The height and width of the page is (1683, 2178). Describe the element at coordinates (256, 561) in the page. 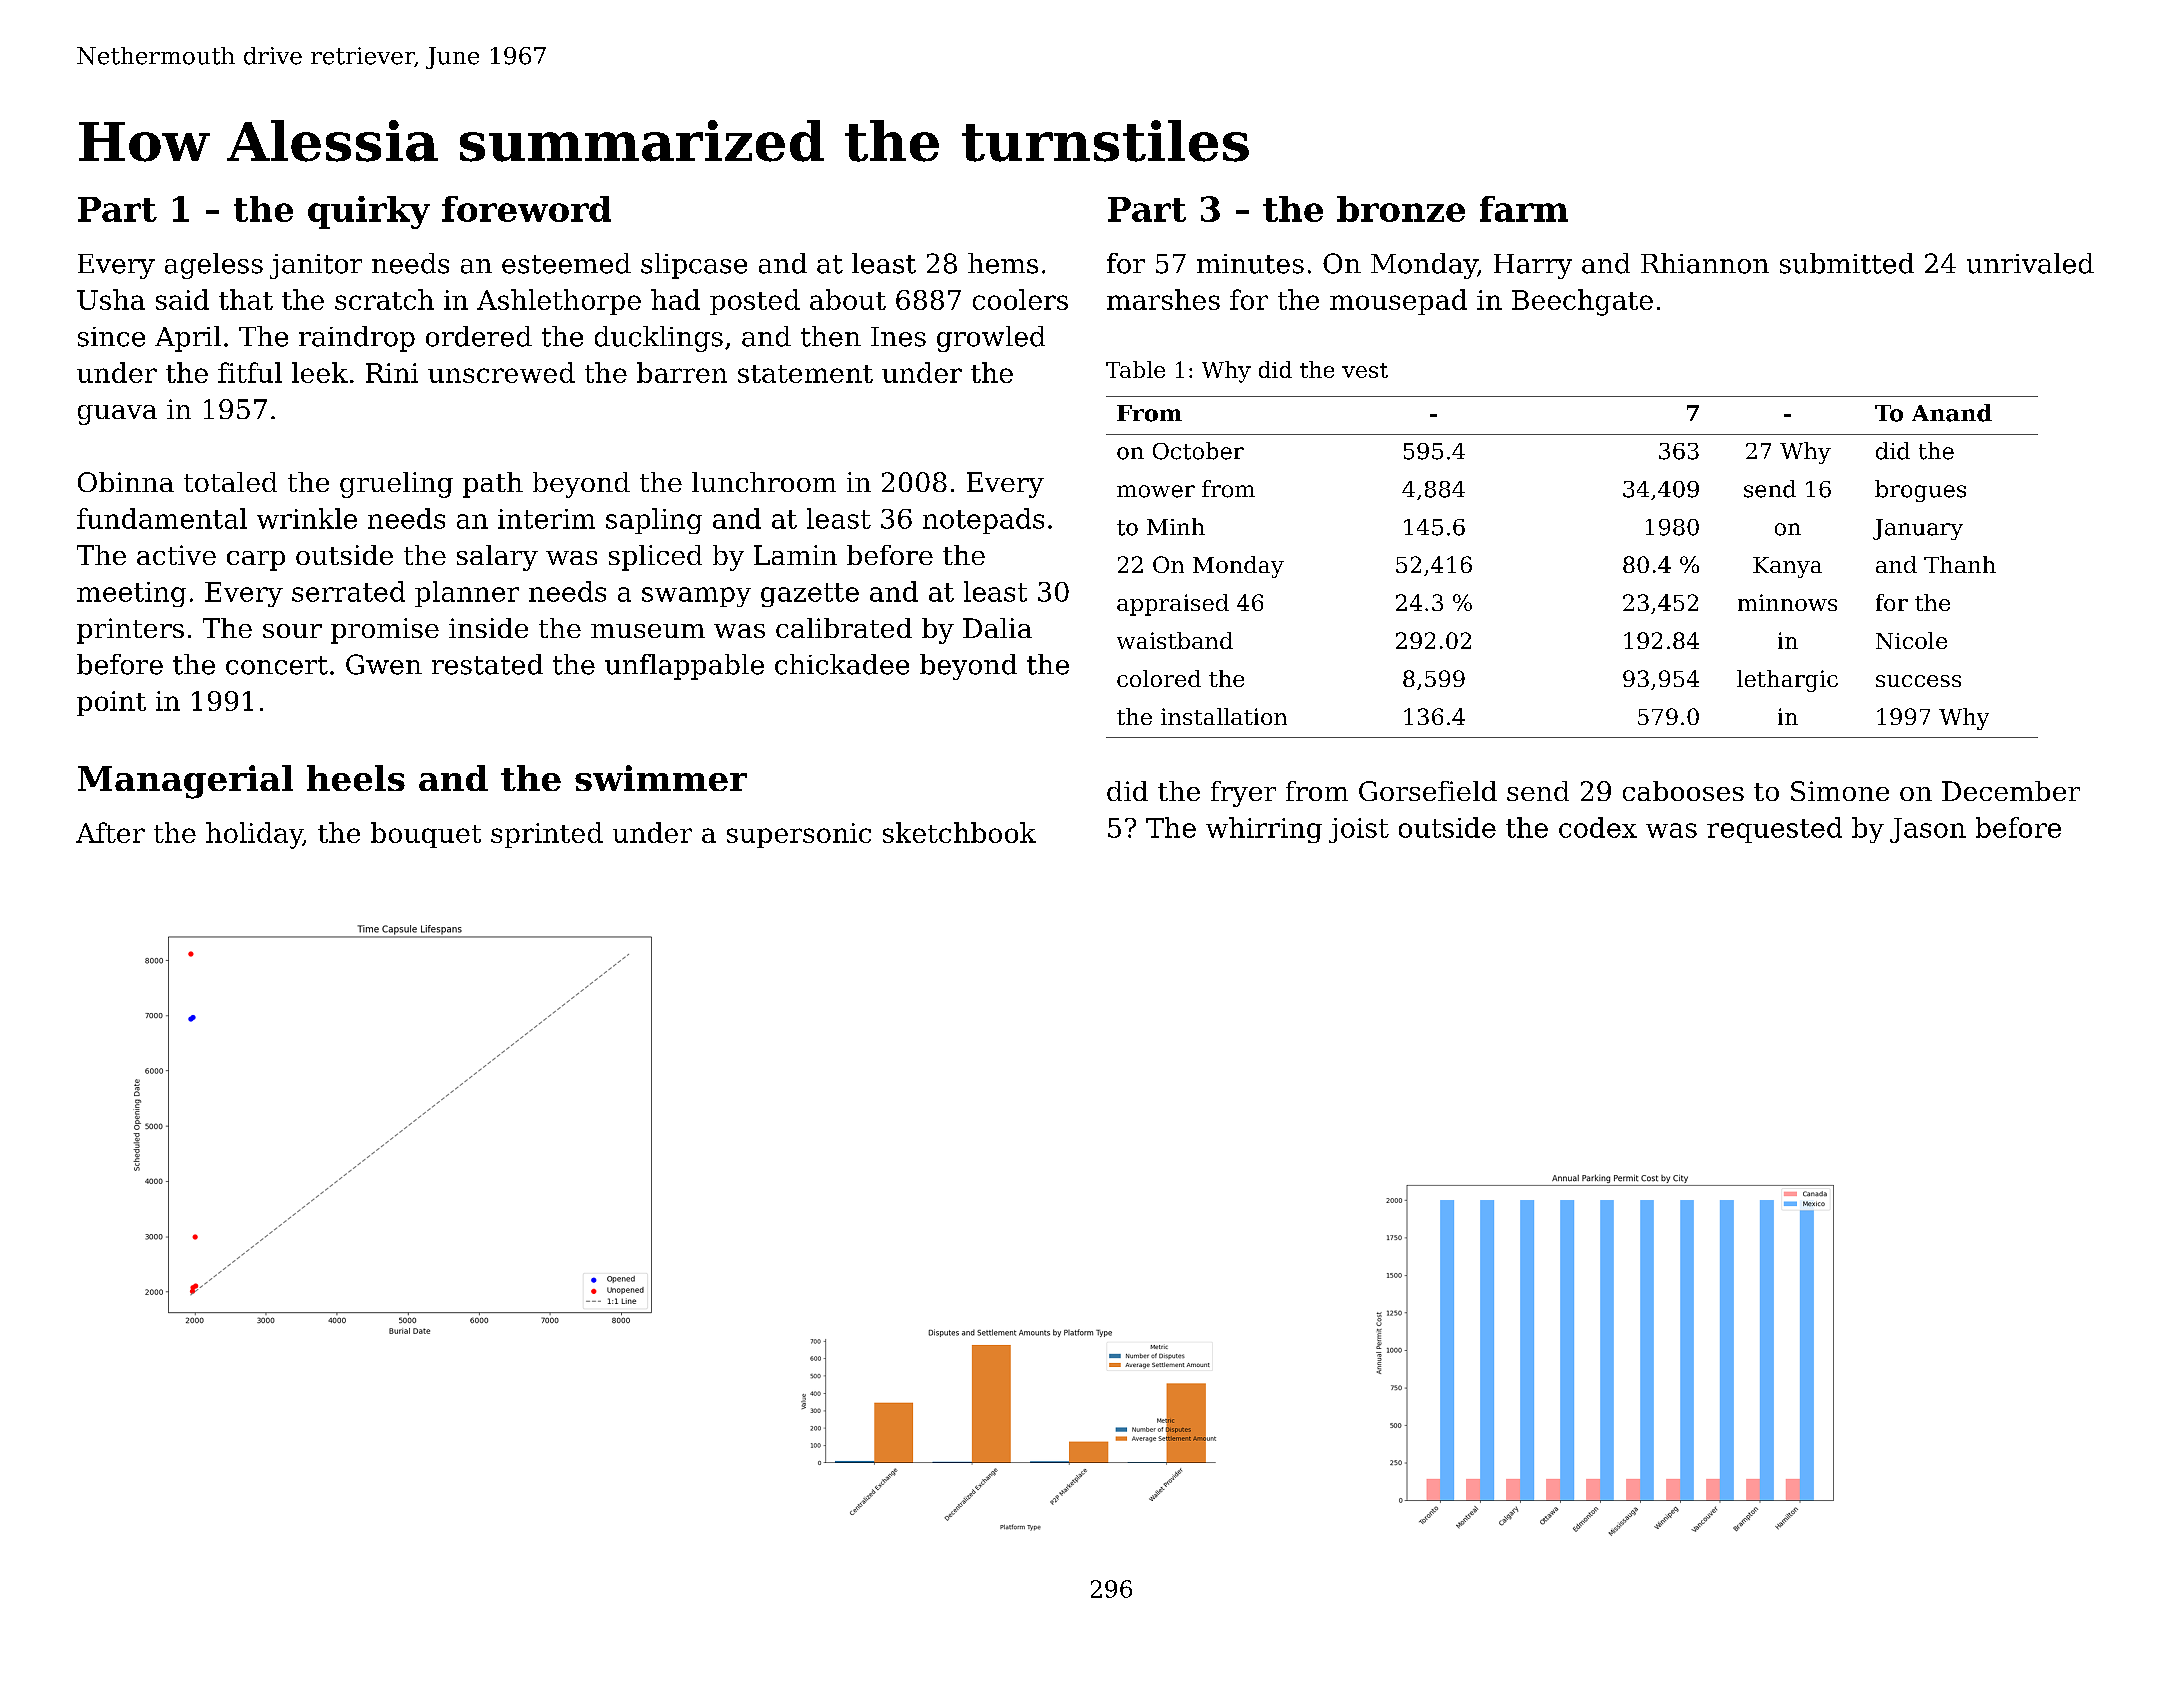

I see `carp` at that location.
